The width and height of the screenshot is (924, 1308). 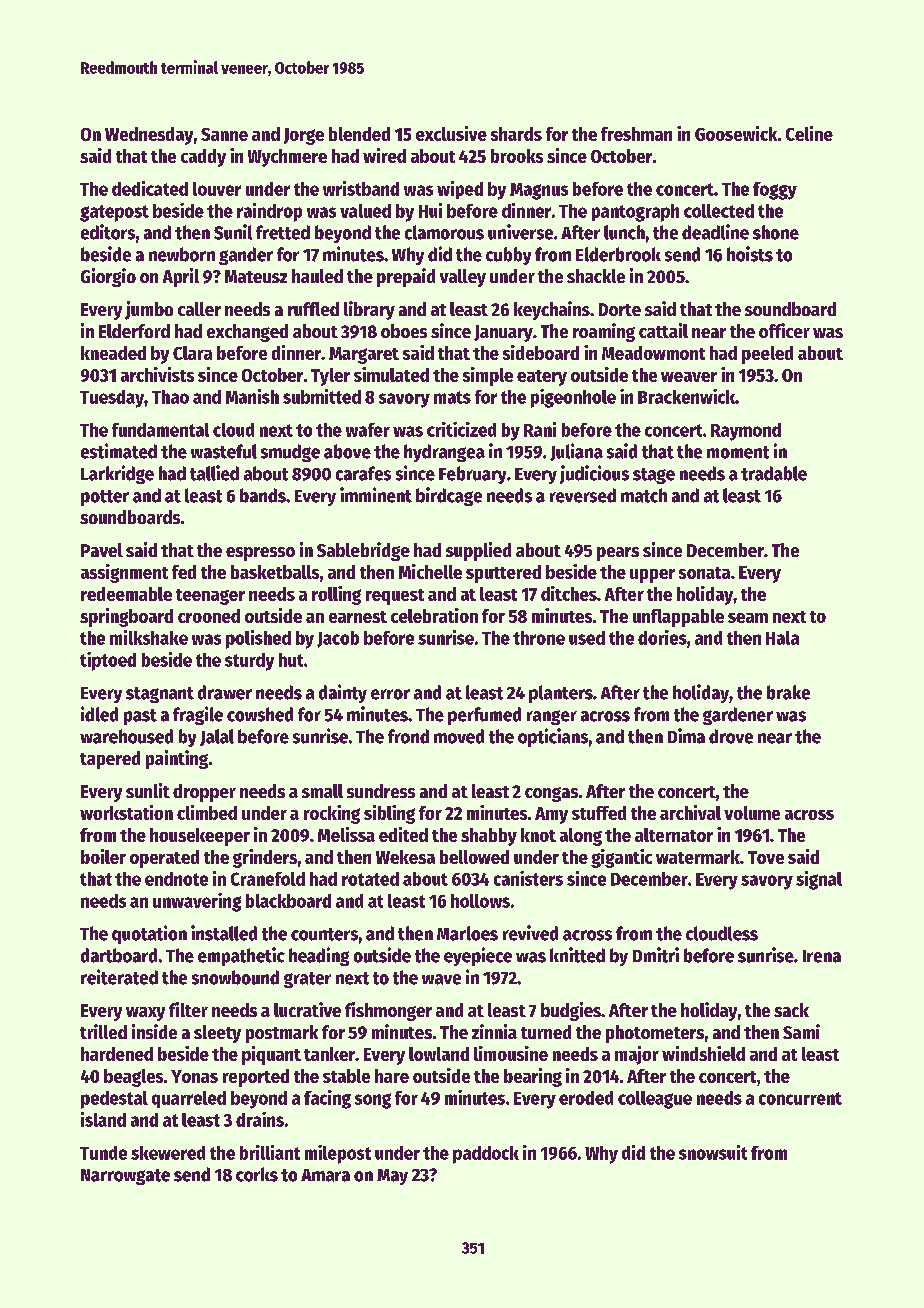 What do you see at coordinates (392, 1076) in the screenshot?
I see `hare` at bounding box center [392, 1076].
